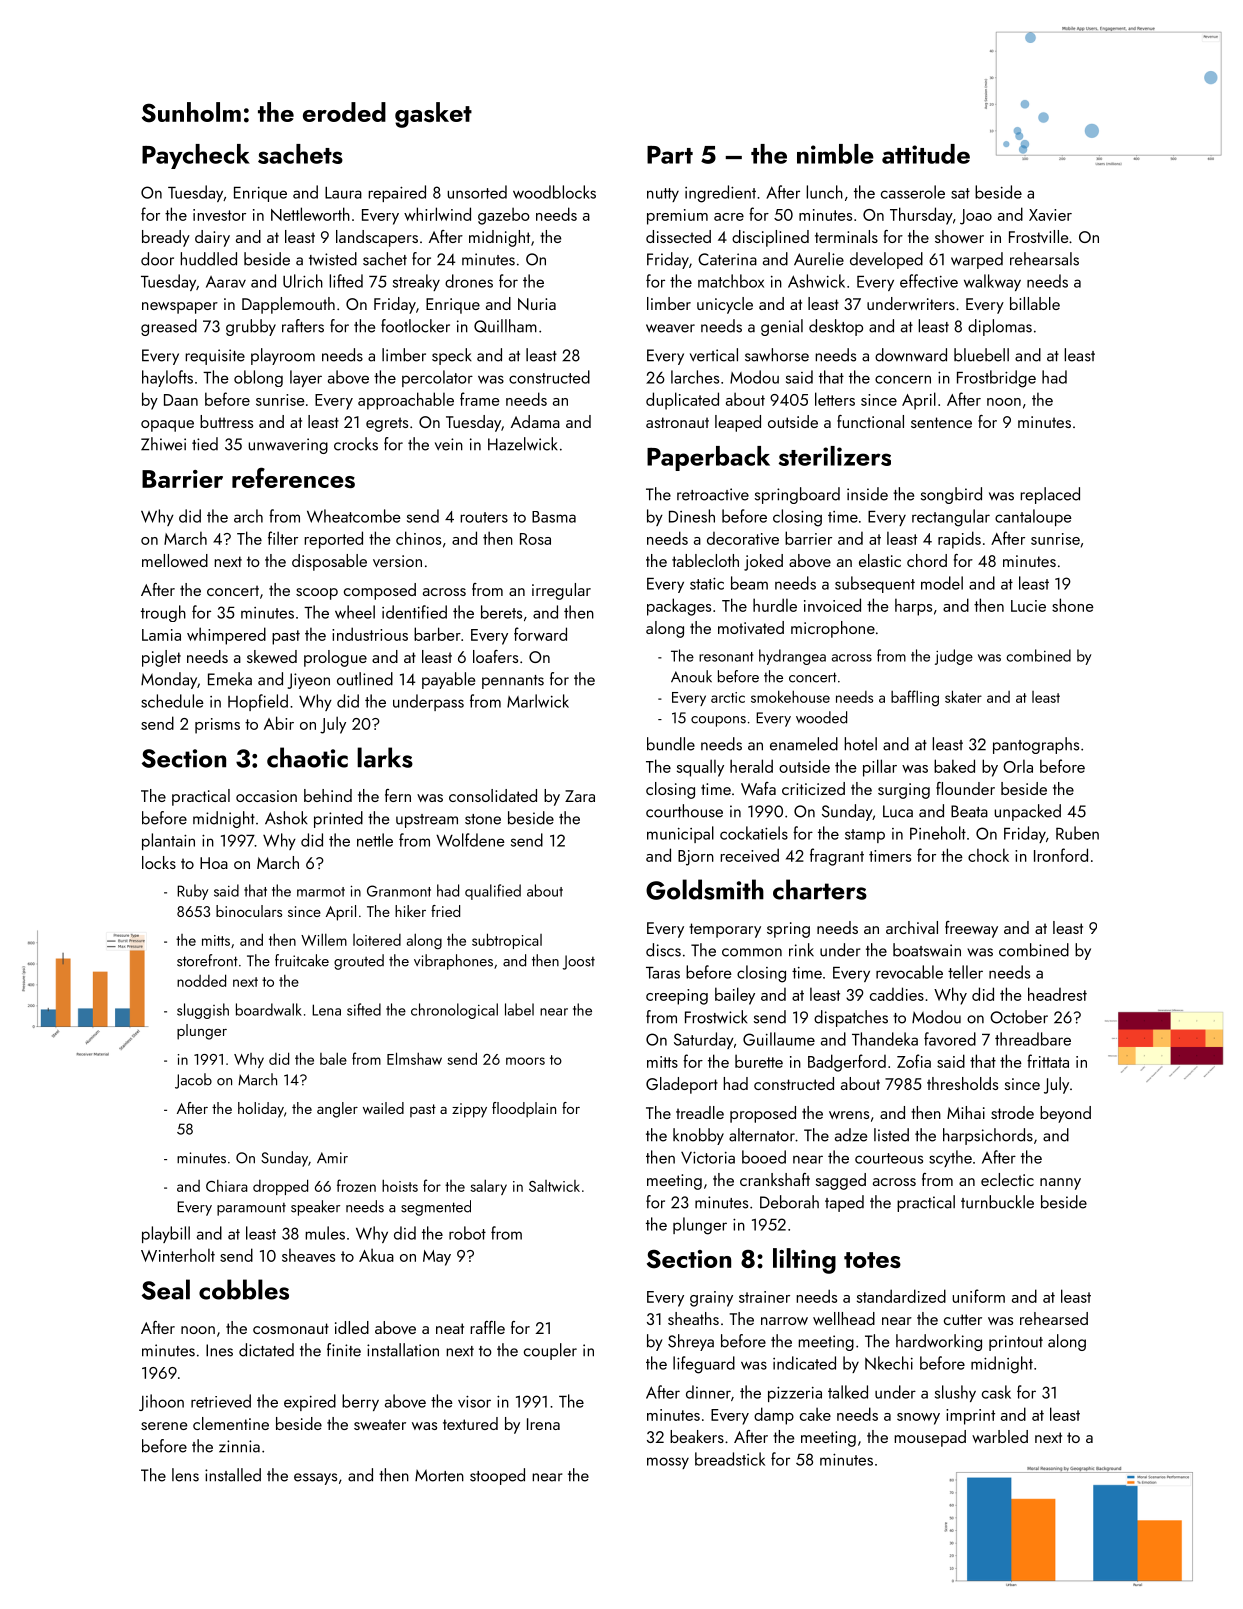 The image size is (1243, 1609). Describe the element at coordinates (376, 1255) in the screenshot. I see `Akua` at that location.
